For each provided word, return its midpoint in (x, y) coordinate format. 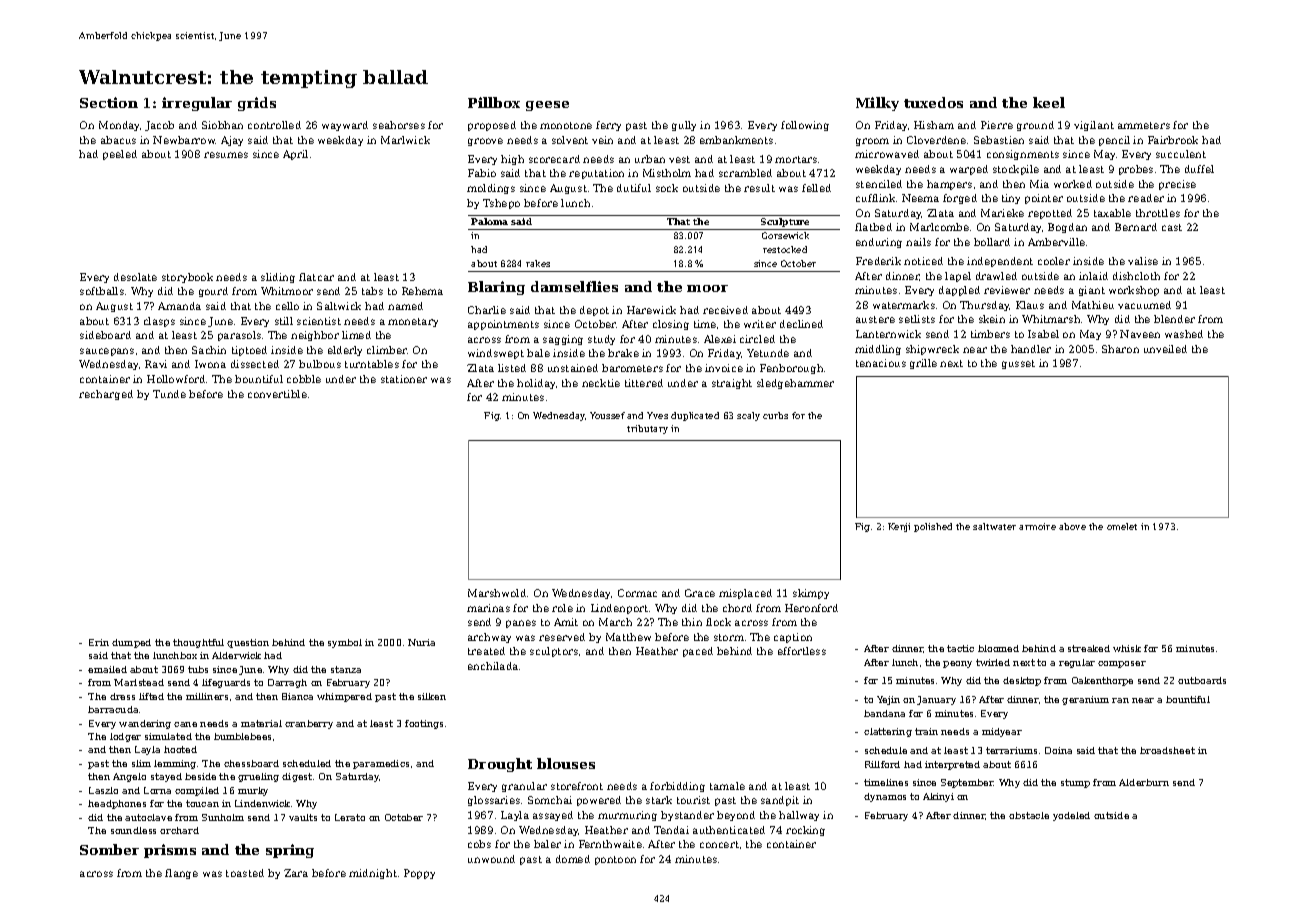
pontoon (615, 860)
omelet (1122, 526)
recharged (106, 395)
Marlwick (405, 140)
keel (1049, 102)
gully (684, 126)
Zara (296, 873)
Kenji (899, 527)
